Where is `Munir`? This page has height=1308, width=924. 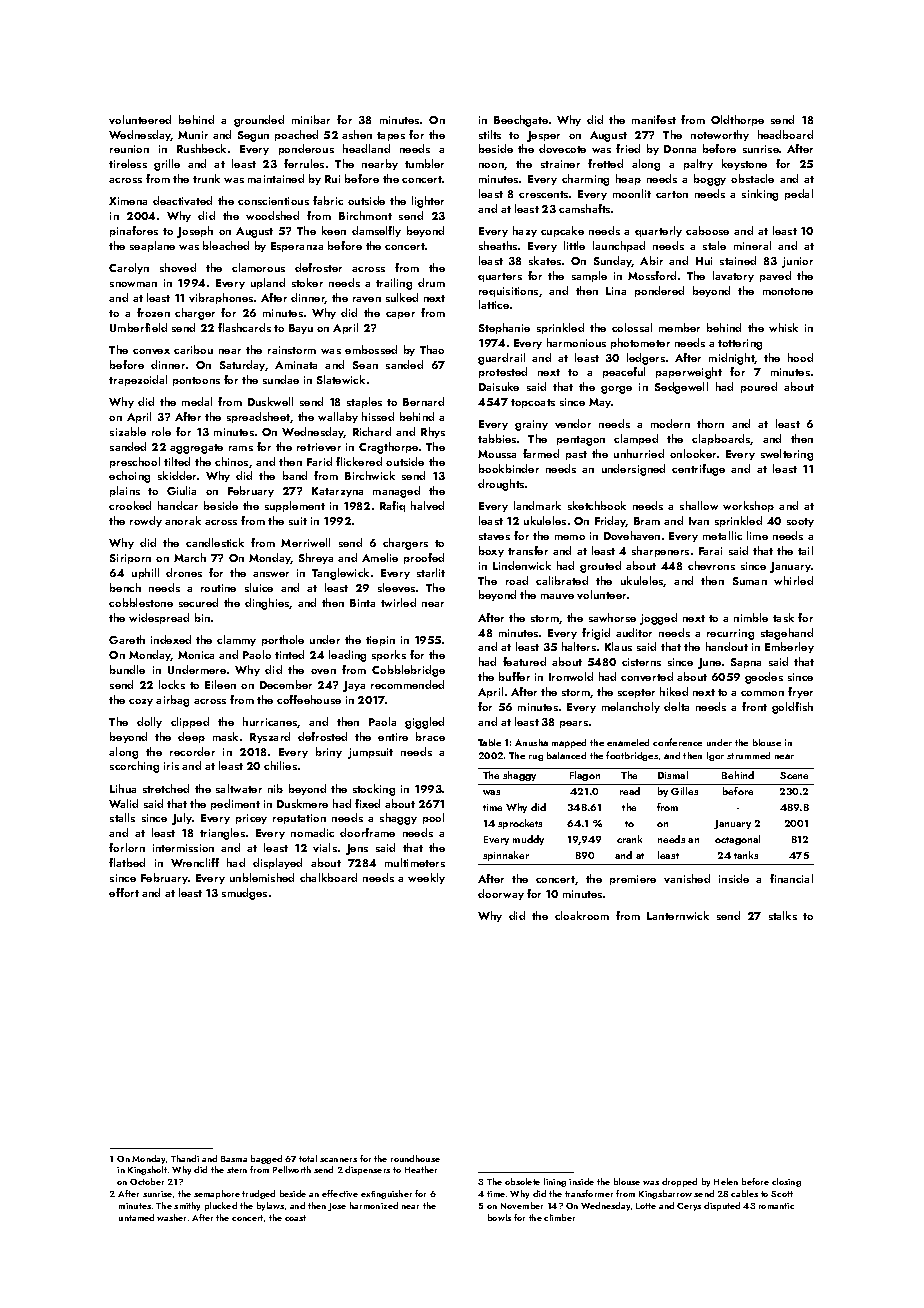
Munir is located at coordinates (193, 135).
